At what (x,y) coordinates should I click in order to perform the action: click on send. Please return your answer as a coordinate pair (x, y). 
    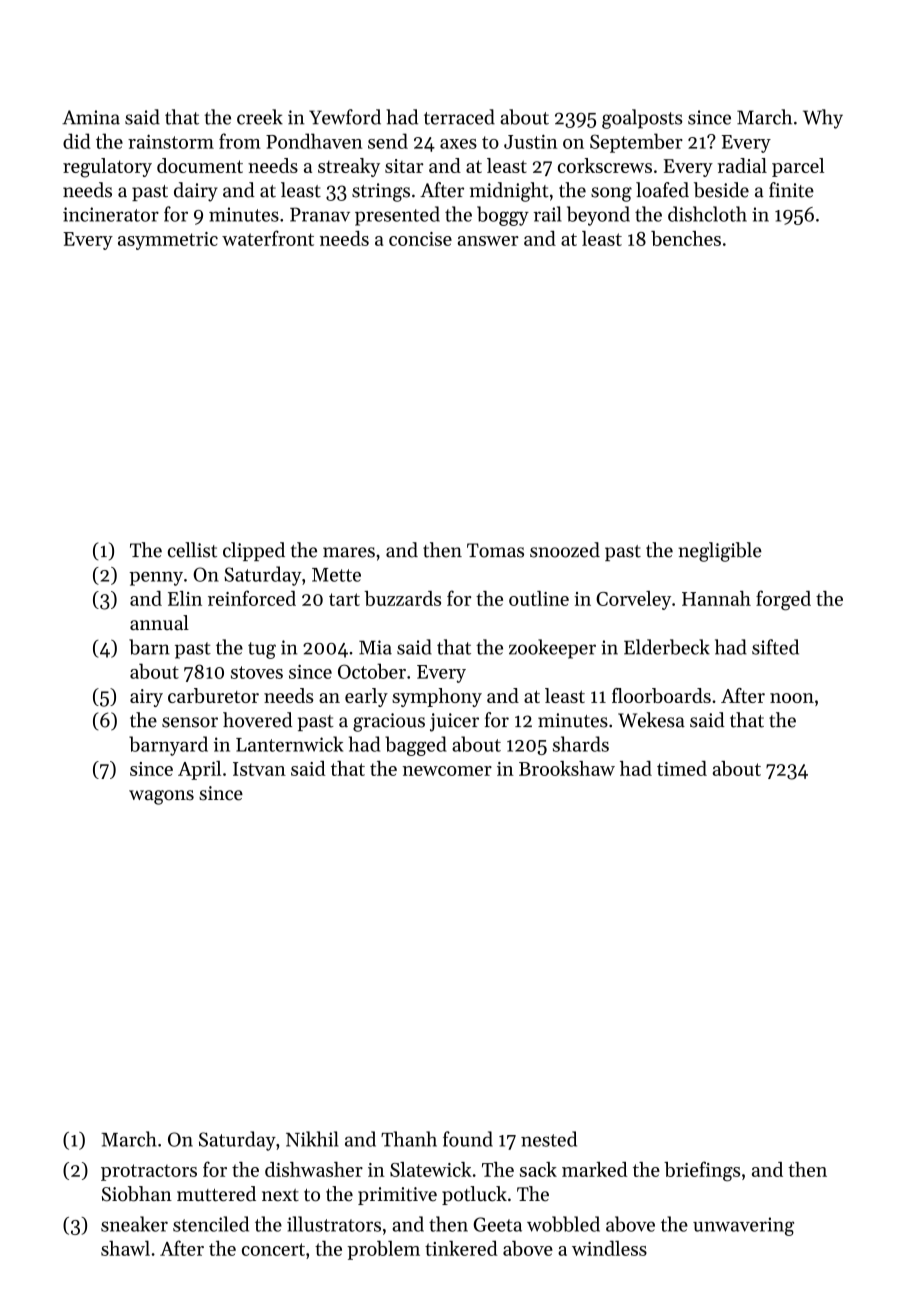
    Looking at the image, I should click on (388, 141).
